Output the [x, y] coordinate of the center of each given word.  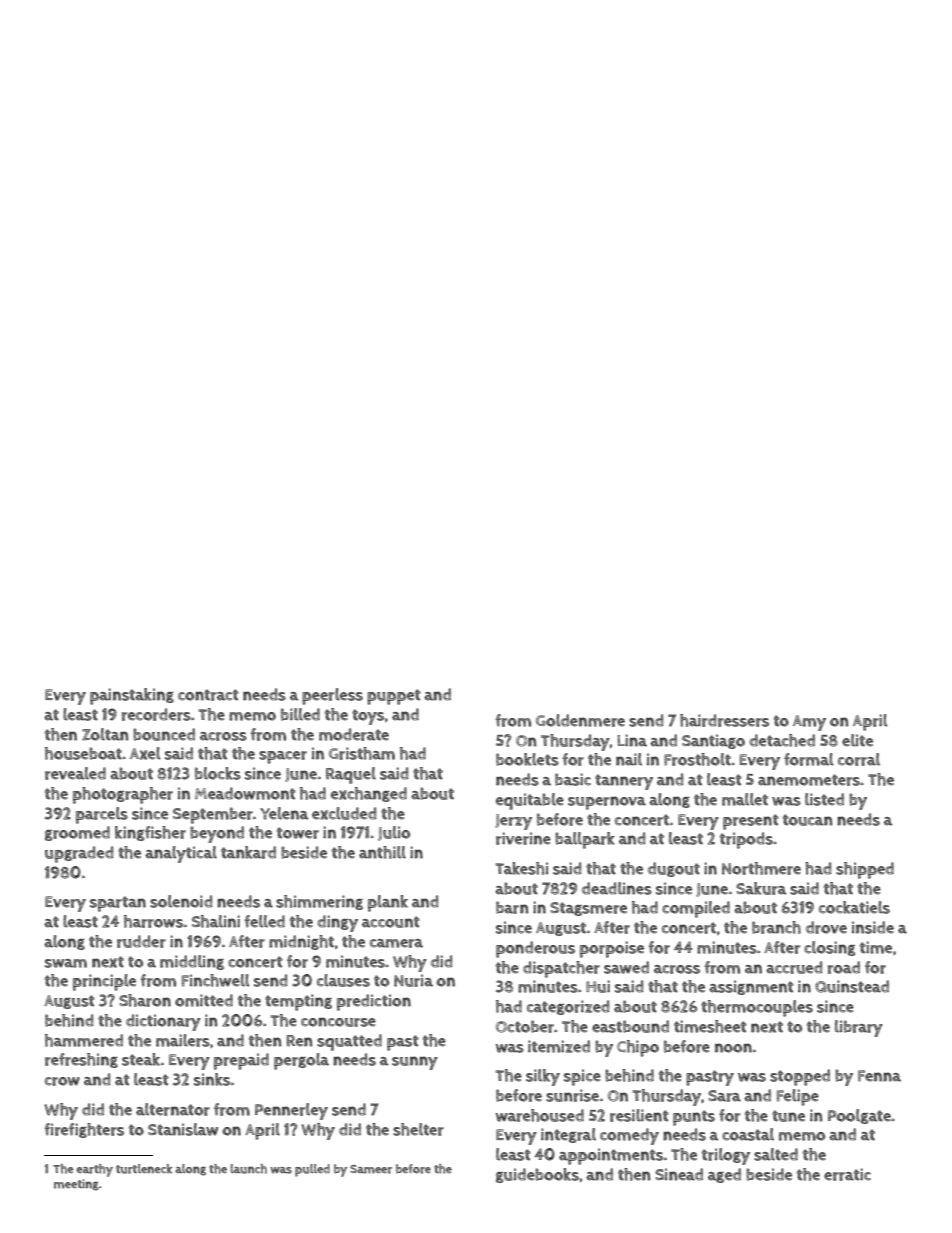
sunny [415, 1063]
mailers [183, 1040]
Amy [809, 723]
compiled [696, 909]
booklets [527, 759]
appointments [611, 1156]
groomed [77, 833]
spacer [283, 757]
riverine [523, 838]
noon [733, 1048]
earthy [94, 1170]
